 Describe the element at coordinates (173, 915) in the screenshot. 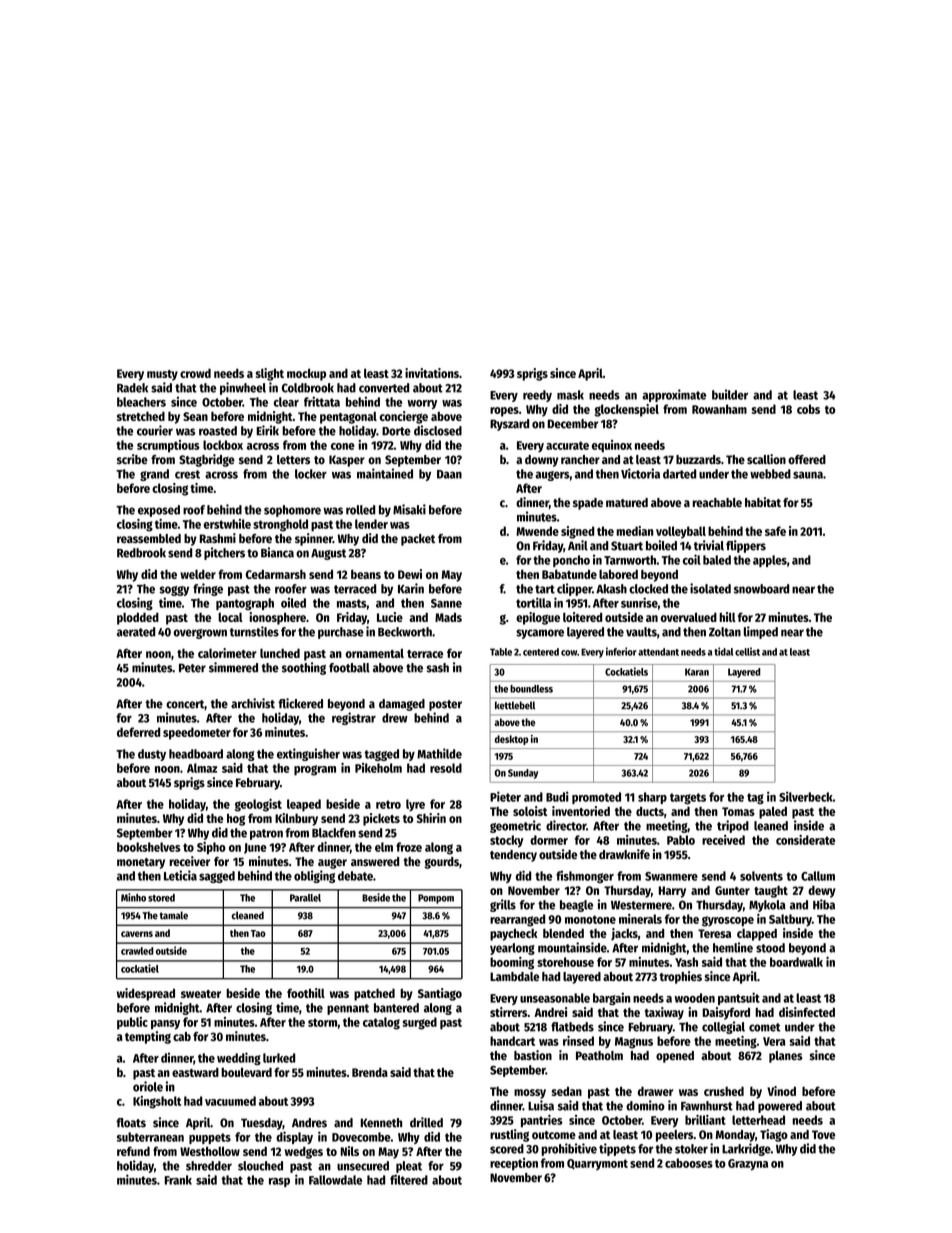

I see `tamale` at that location.
